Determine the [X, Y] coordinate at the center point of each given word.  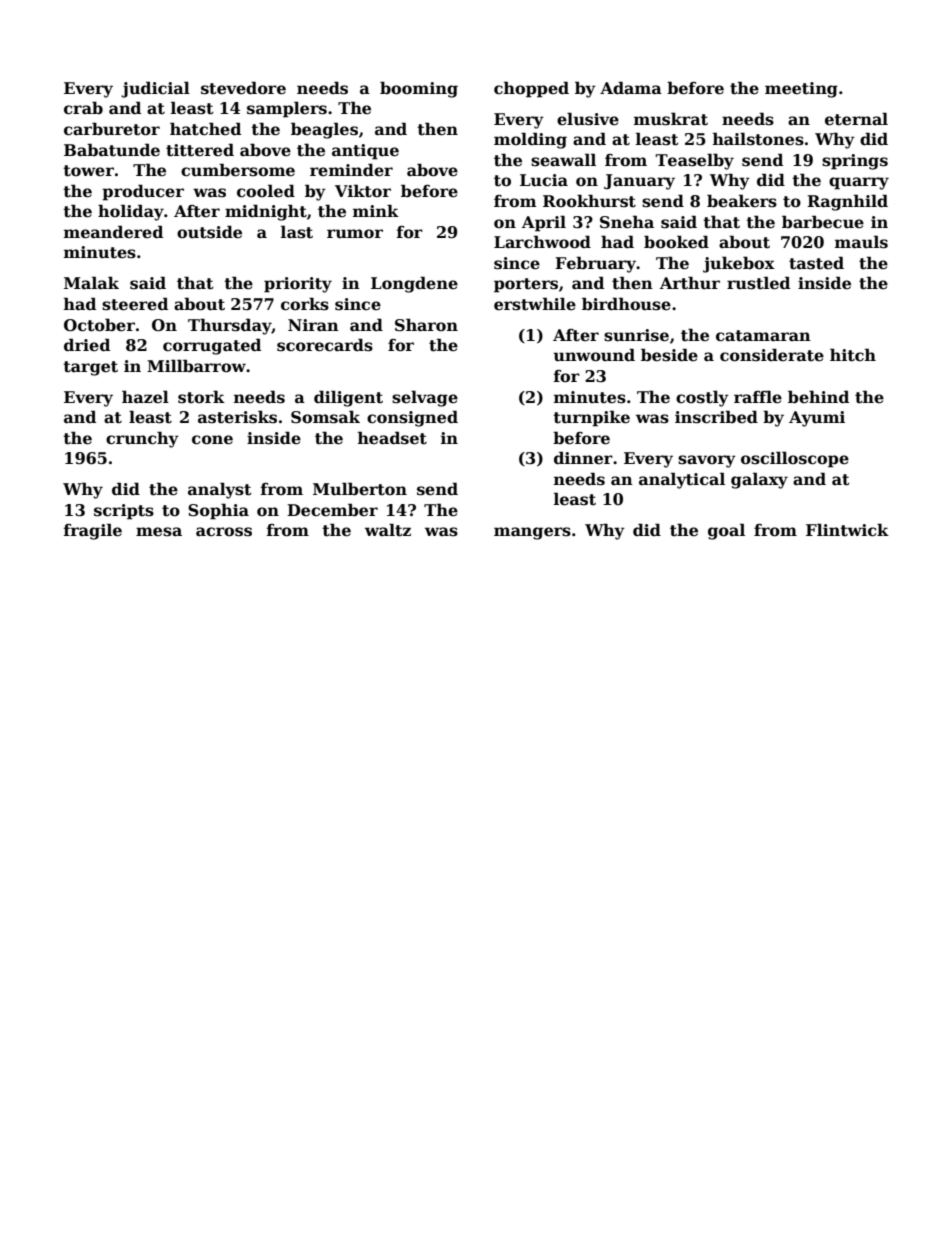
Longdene [414, 284]
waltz [388, 530]
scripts [124, 512]
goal [726, 531]
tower [88, 171]
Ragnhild [847, 202]
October [99, 325]
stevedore [243, 88]
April [544, 223]
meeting [801, 90]
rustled [758, 283]
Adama [631, 87]
